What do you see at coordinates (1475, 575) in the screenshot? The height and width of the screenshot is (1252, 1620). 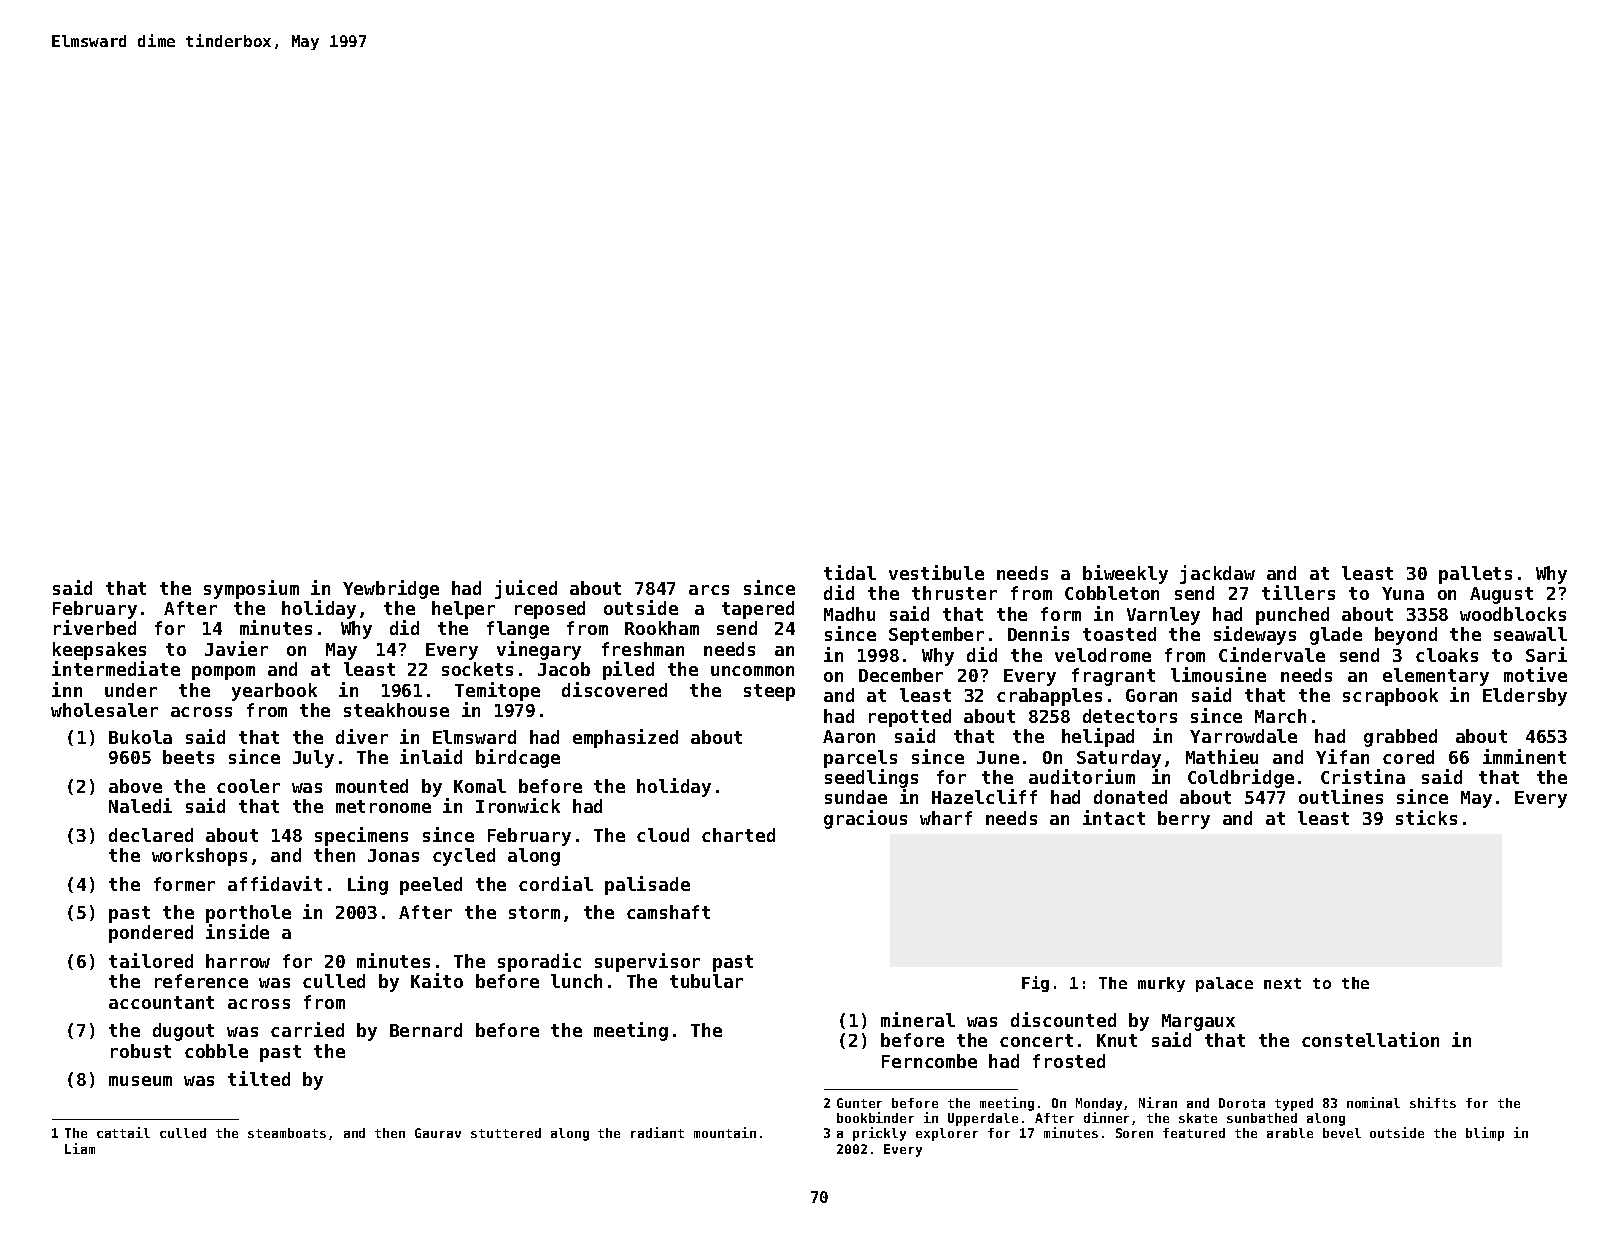 I see `pallets` at bounding box center [1475, 575].
